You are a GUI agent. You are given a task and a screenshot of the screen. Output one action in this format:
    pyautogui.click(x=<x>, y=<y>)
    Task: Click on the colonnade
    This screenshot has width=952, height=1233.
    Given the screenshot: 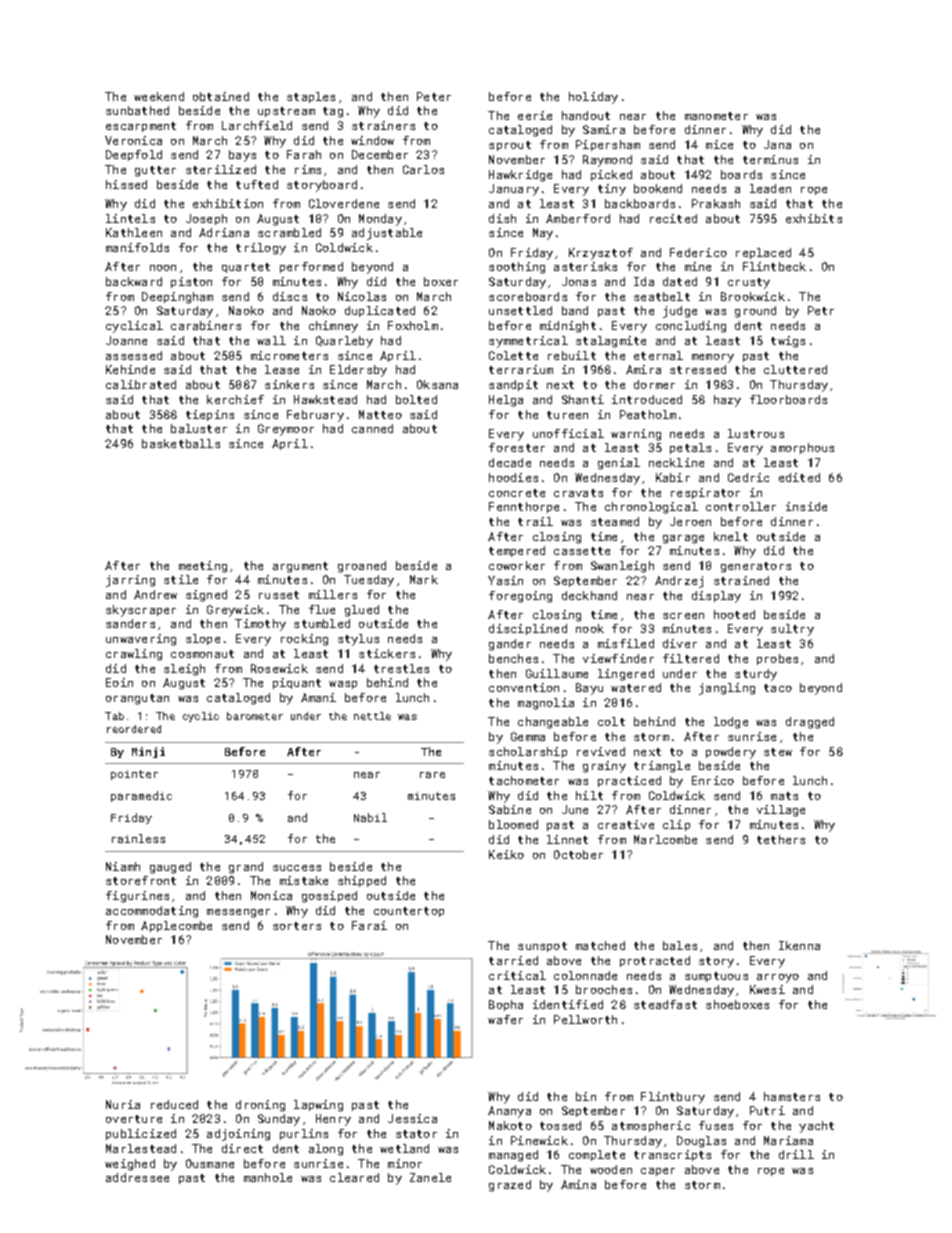 What is the action you would take?
    pyautogui.click(x=585, y=975)
